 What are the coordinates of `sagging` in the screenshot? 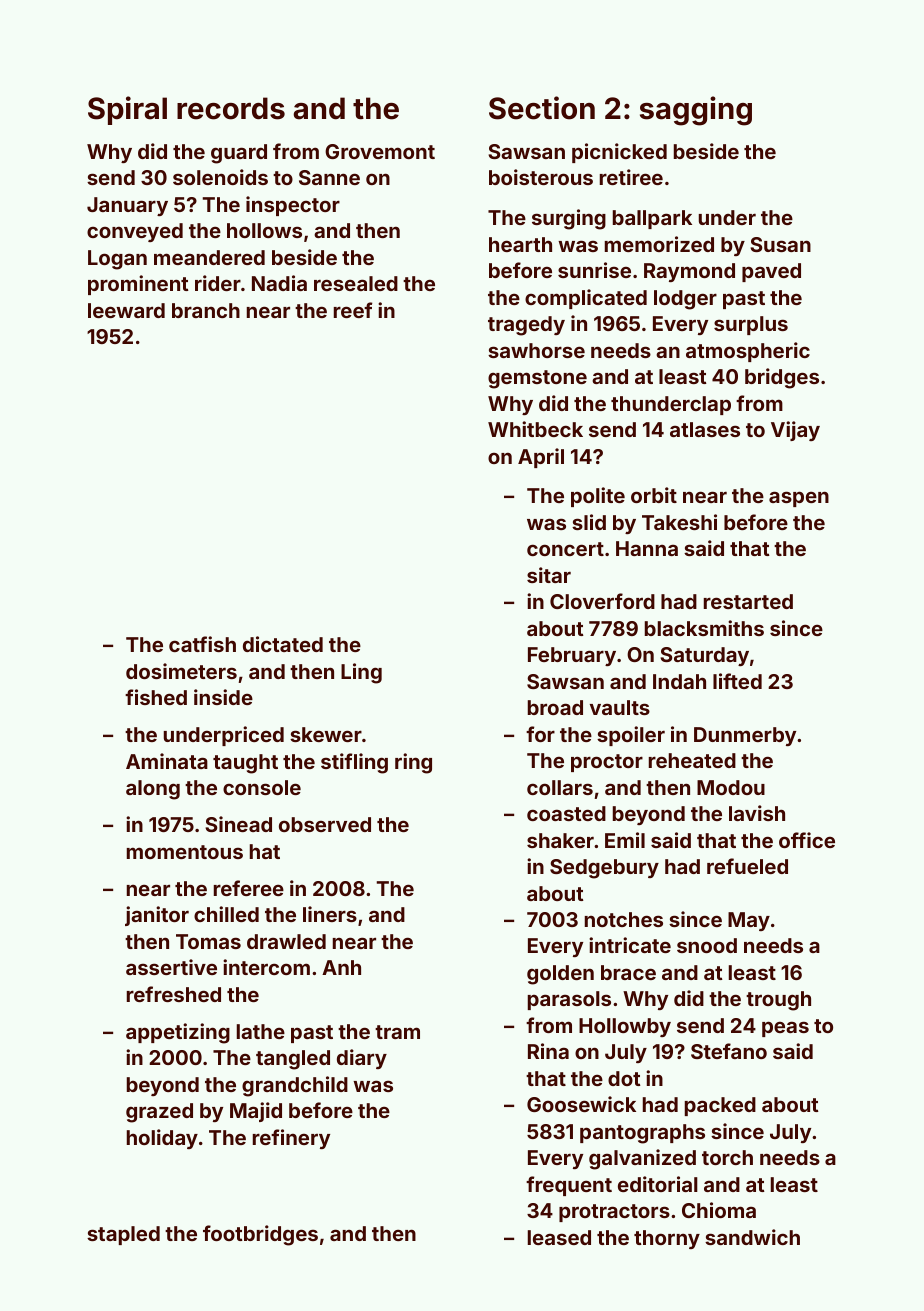 It's located at (696, 111).
